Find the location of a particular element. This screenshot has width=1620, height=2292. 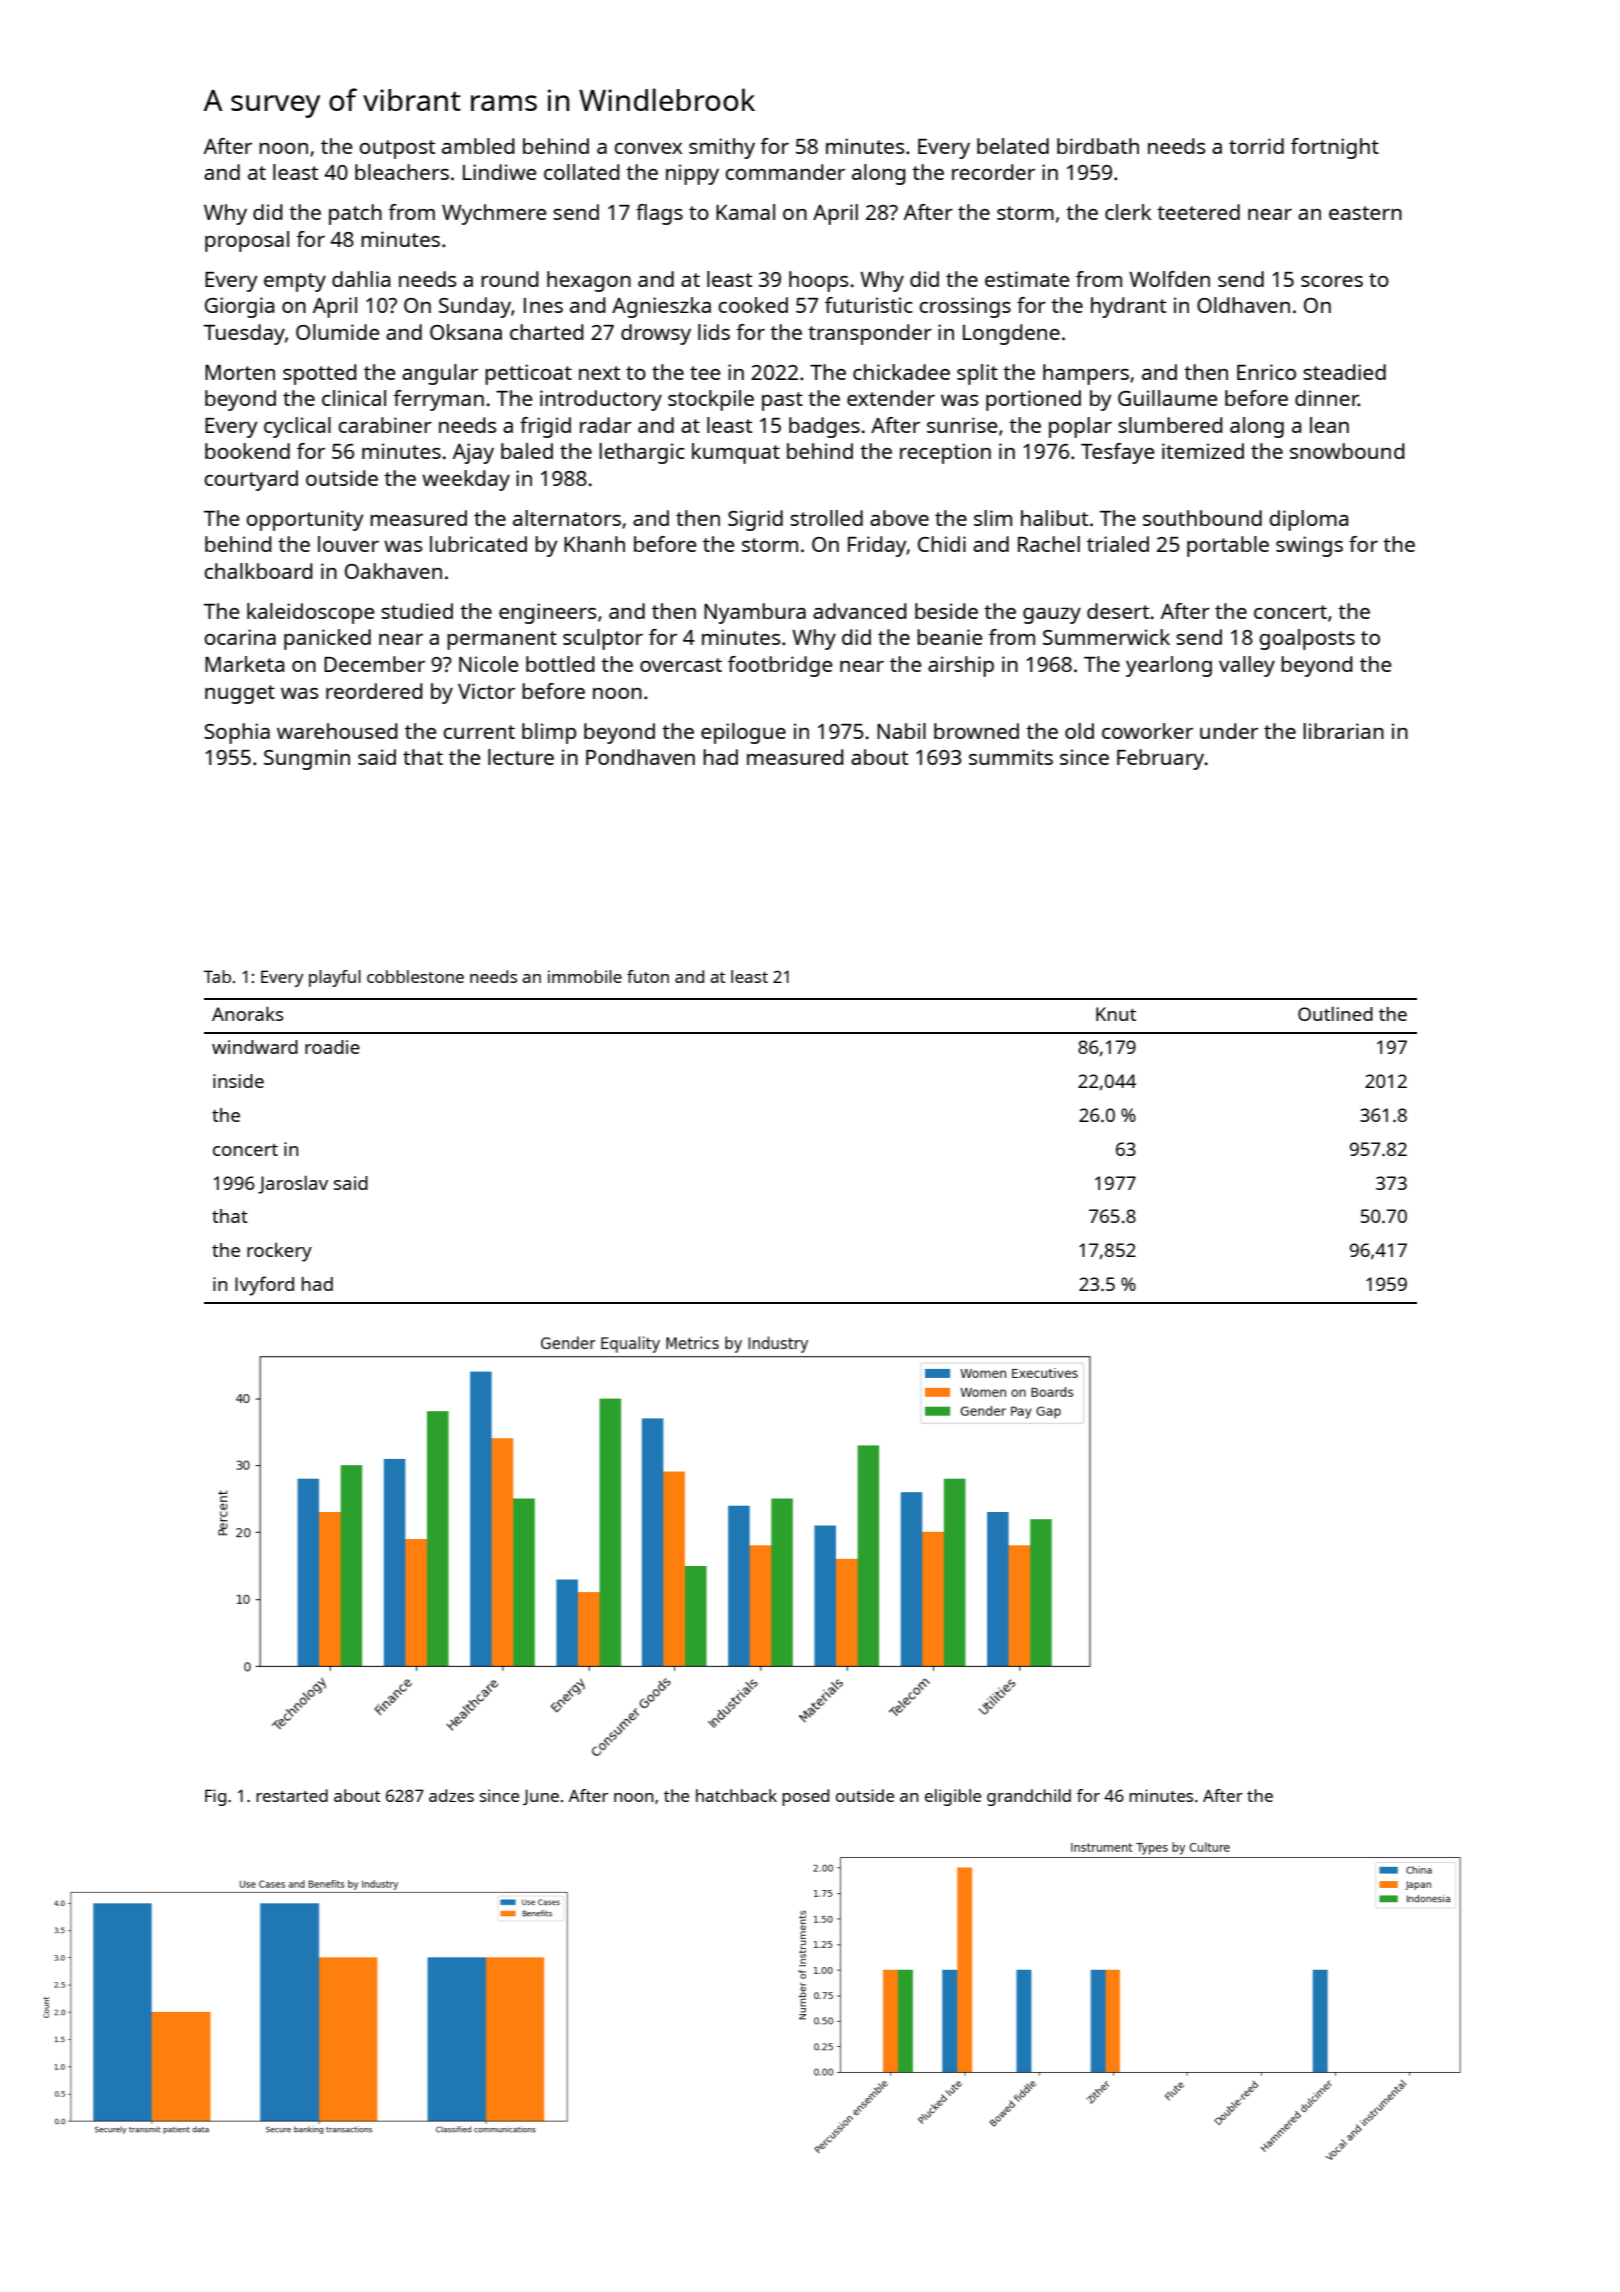

Sophia is located at coordinates (237, 733).
